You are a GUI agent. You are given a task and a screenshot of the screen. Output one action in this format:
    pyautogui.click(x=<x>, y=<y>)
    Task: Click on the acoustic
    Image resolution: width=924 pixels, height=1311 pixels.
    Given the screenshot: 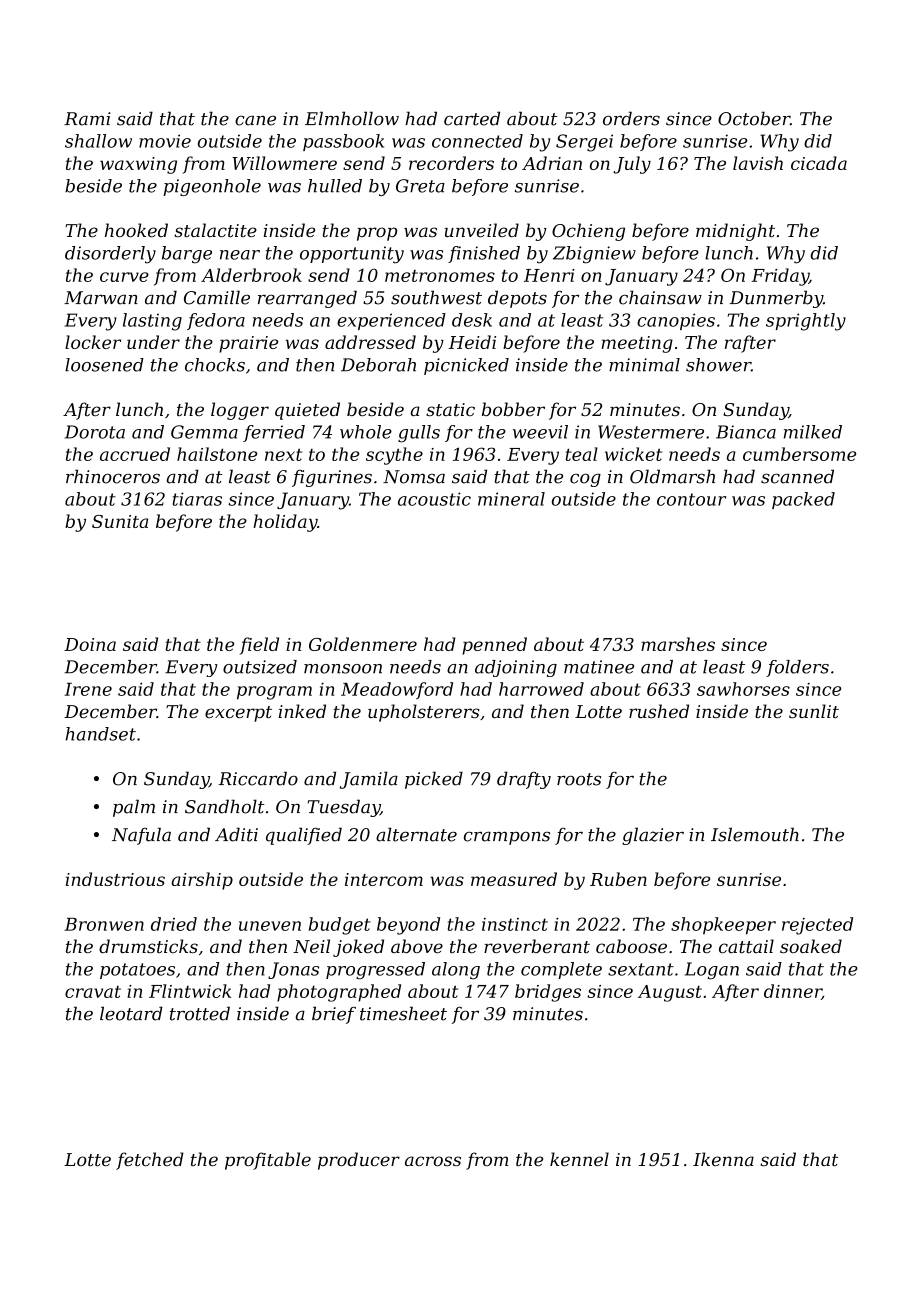 What is the action you would take?
    pyautogui.click(x=434, y=499)
